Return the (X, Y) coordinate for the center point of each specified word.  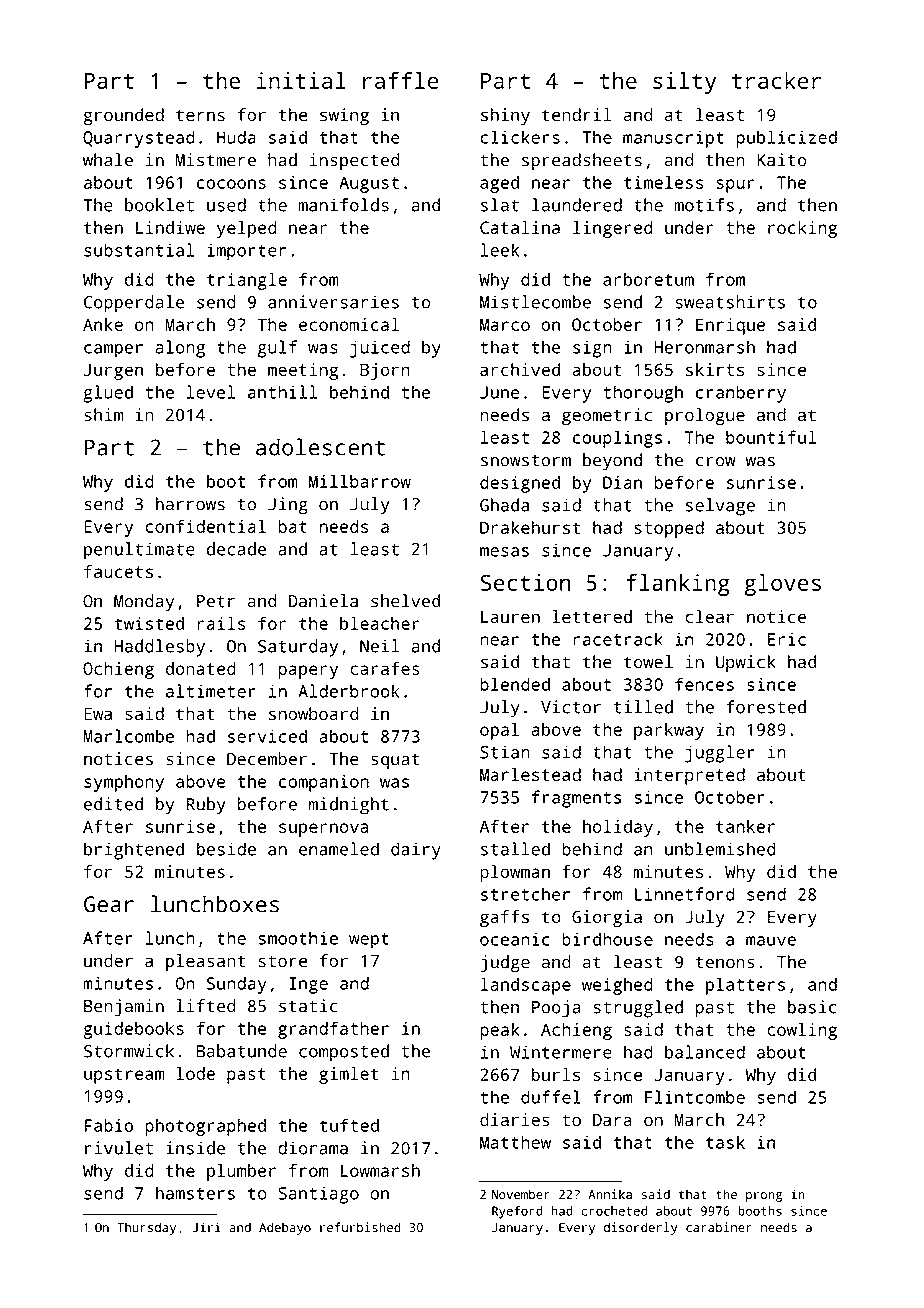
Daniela (323, 601)
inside (195, 1148)
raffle (401, 80)
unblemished (720, 849)
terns (200, 115)
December (267, 759)
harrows (190, 504)
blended (515, 684)
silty (684, 83)
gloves (783, 585)
